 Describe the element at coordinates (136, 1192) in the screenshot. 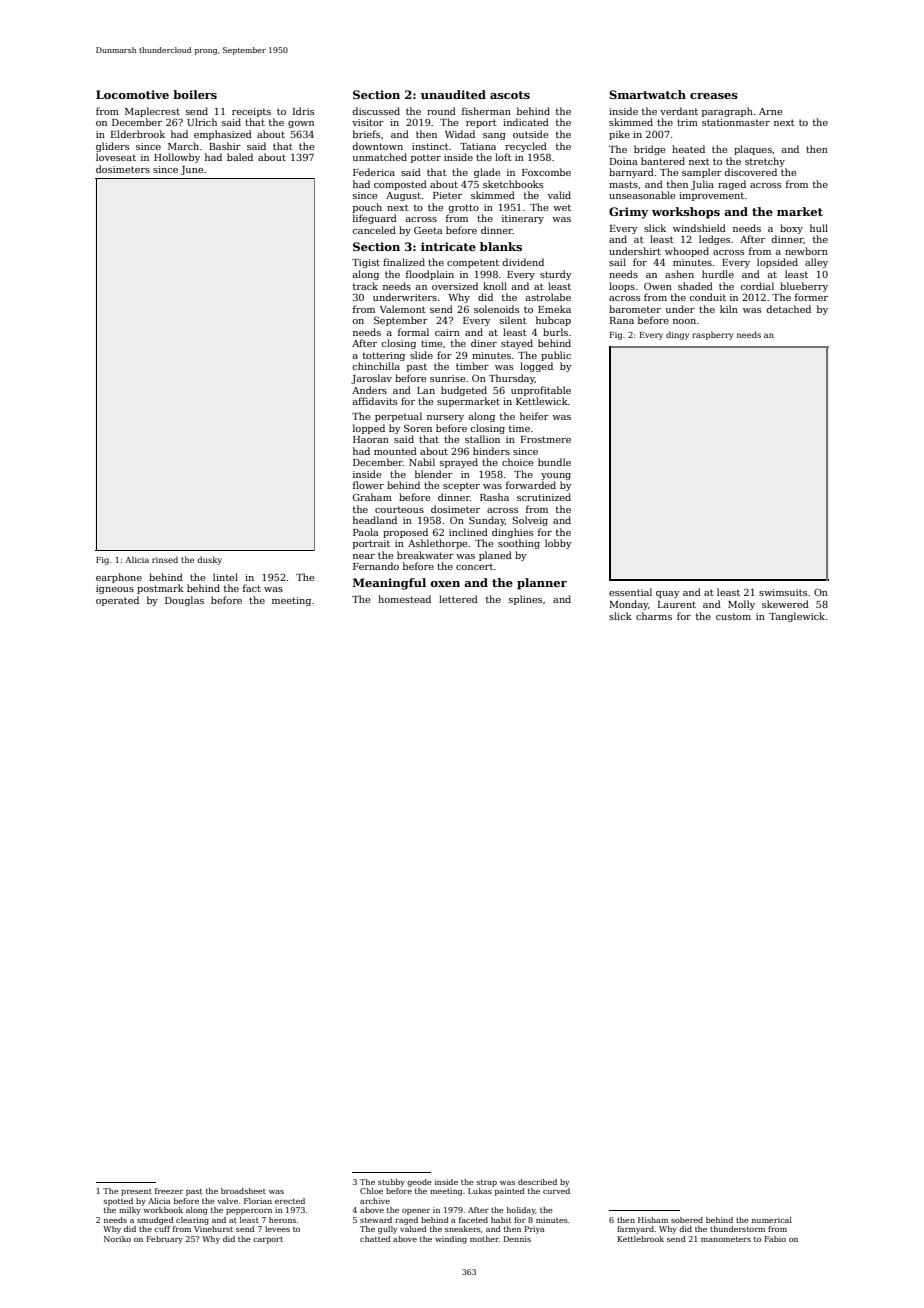

I see `present` at that location.
